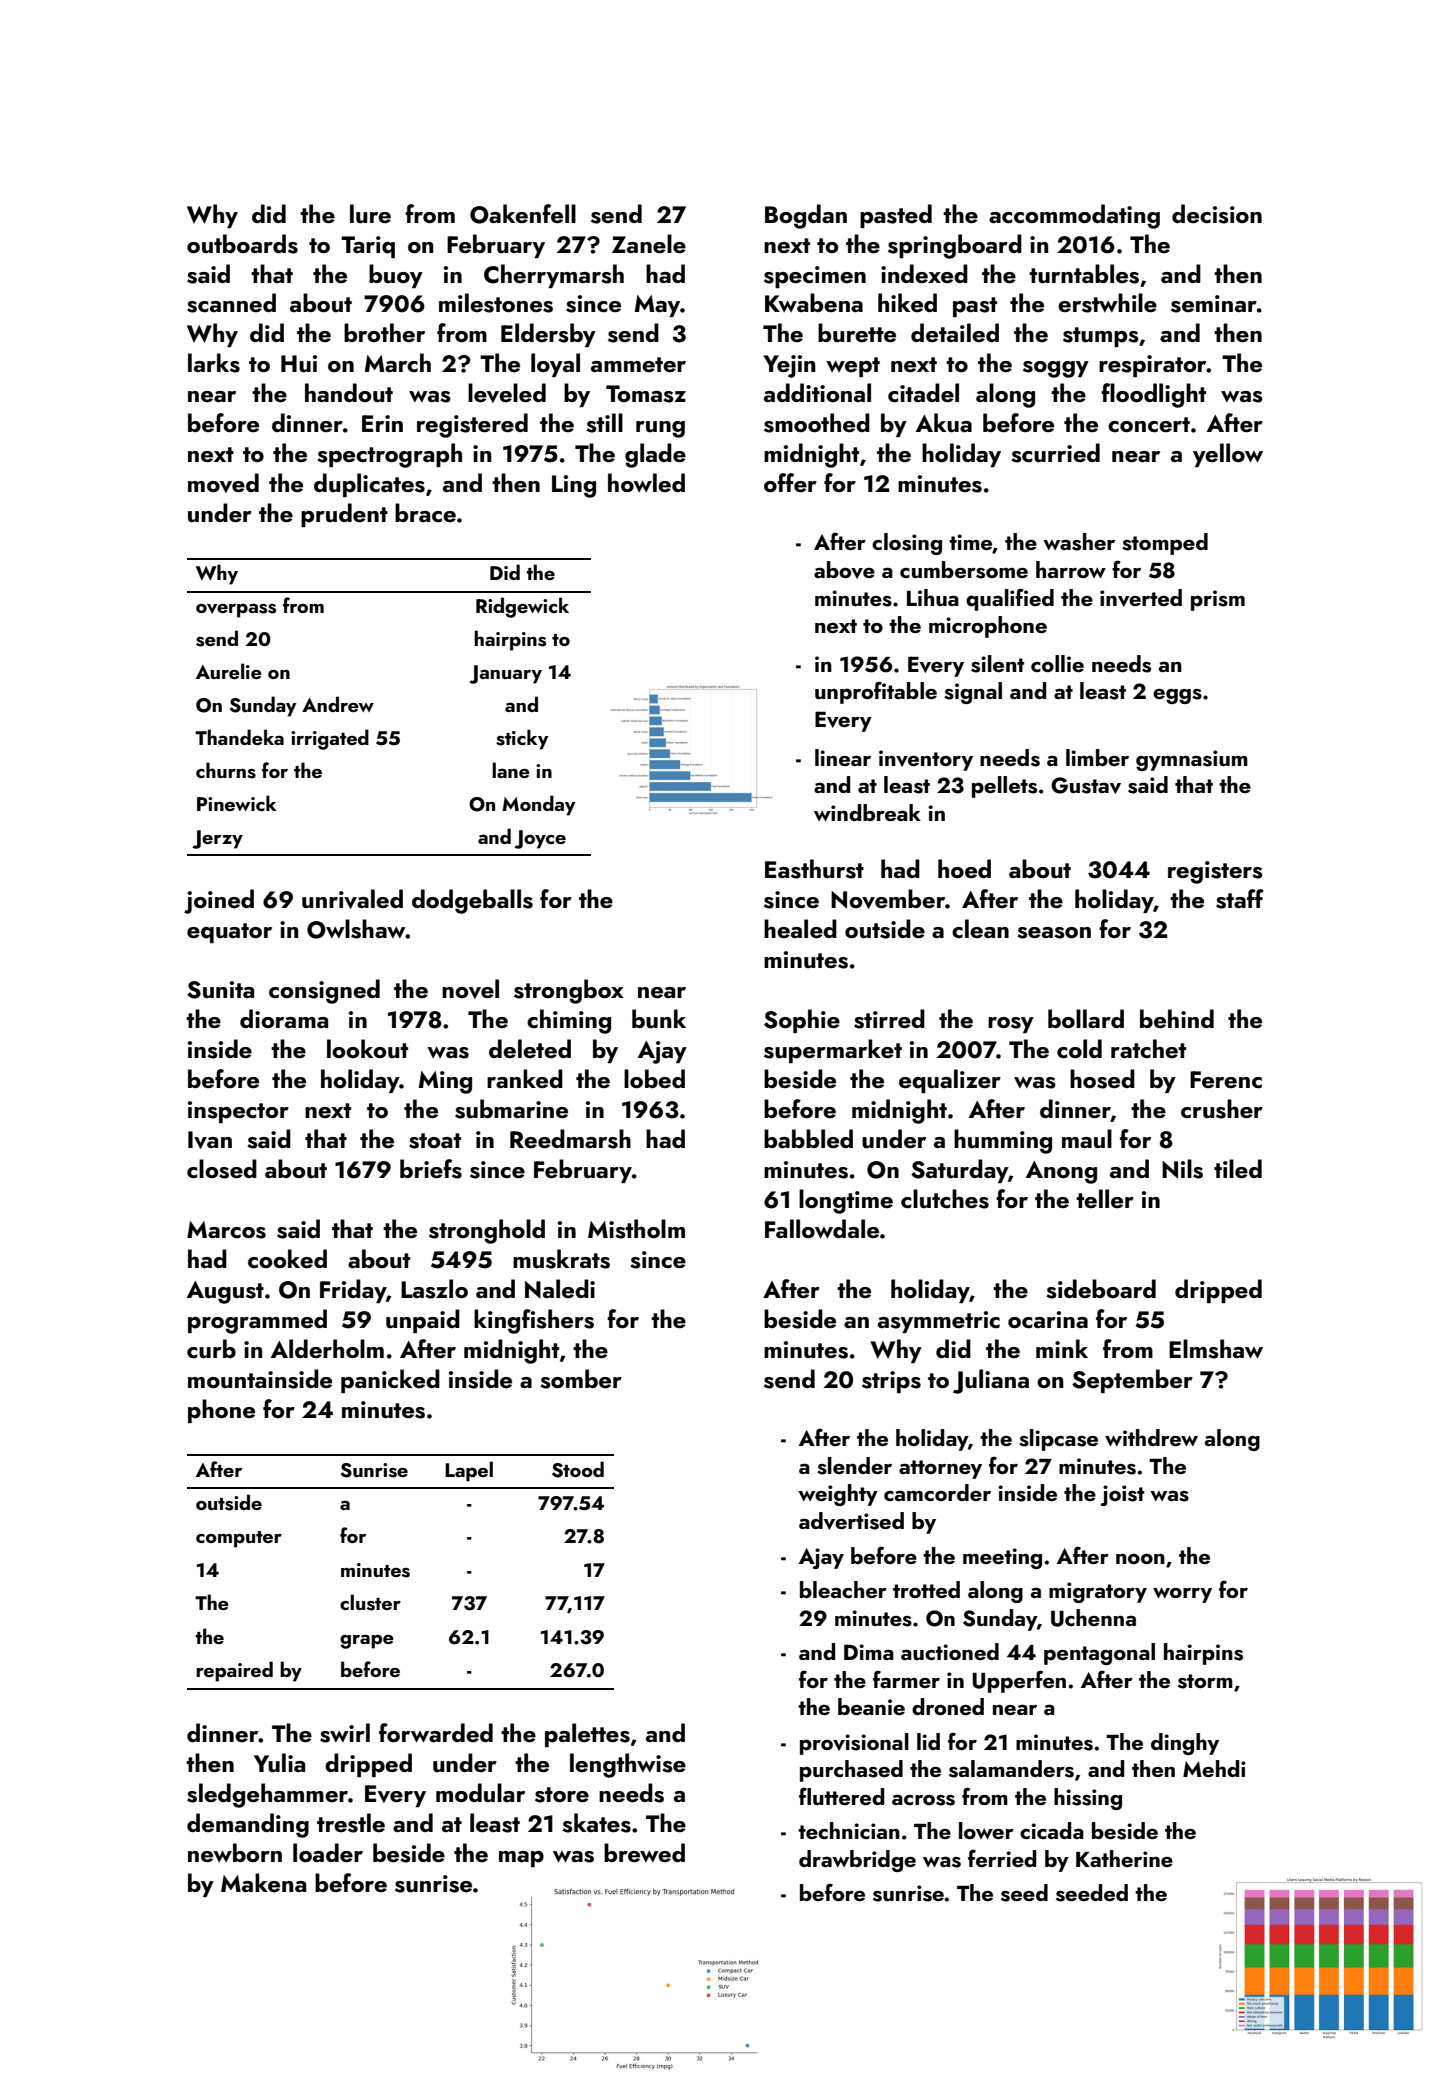 The width and height of the screenshot is (1450, 2100). What do you see at coordinates (263, 1882) in the screenshot?
I see `Makena` at bounding box center [263, 1882].
